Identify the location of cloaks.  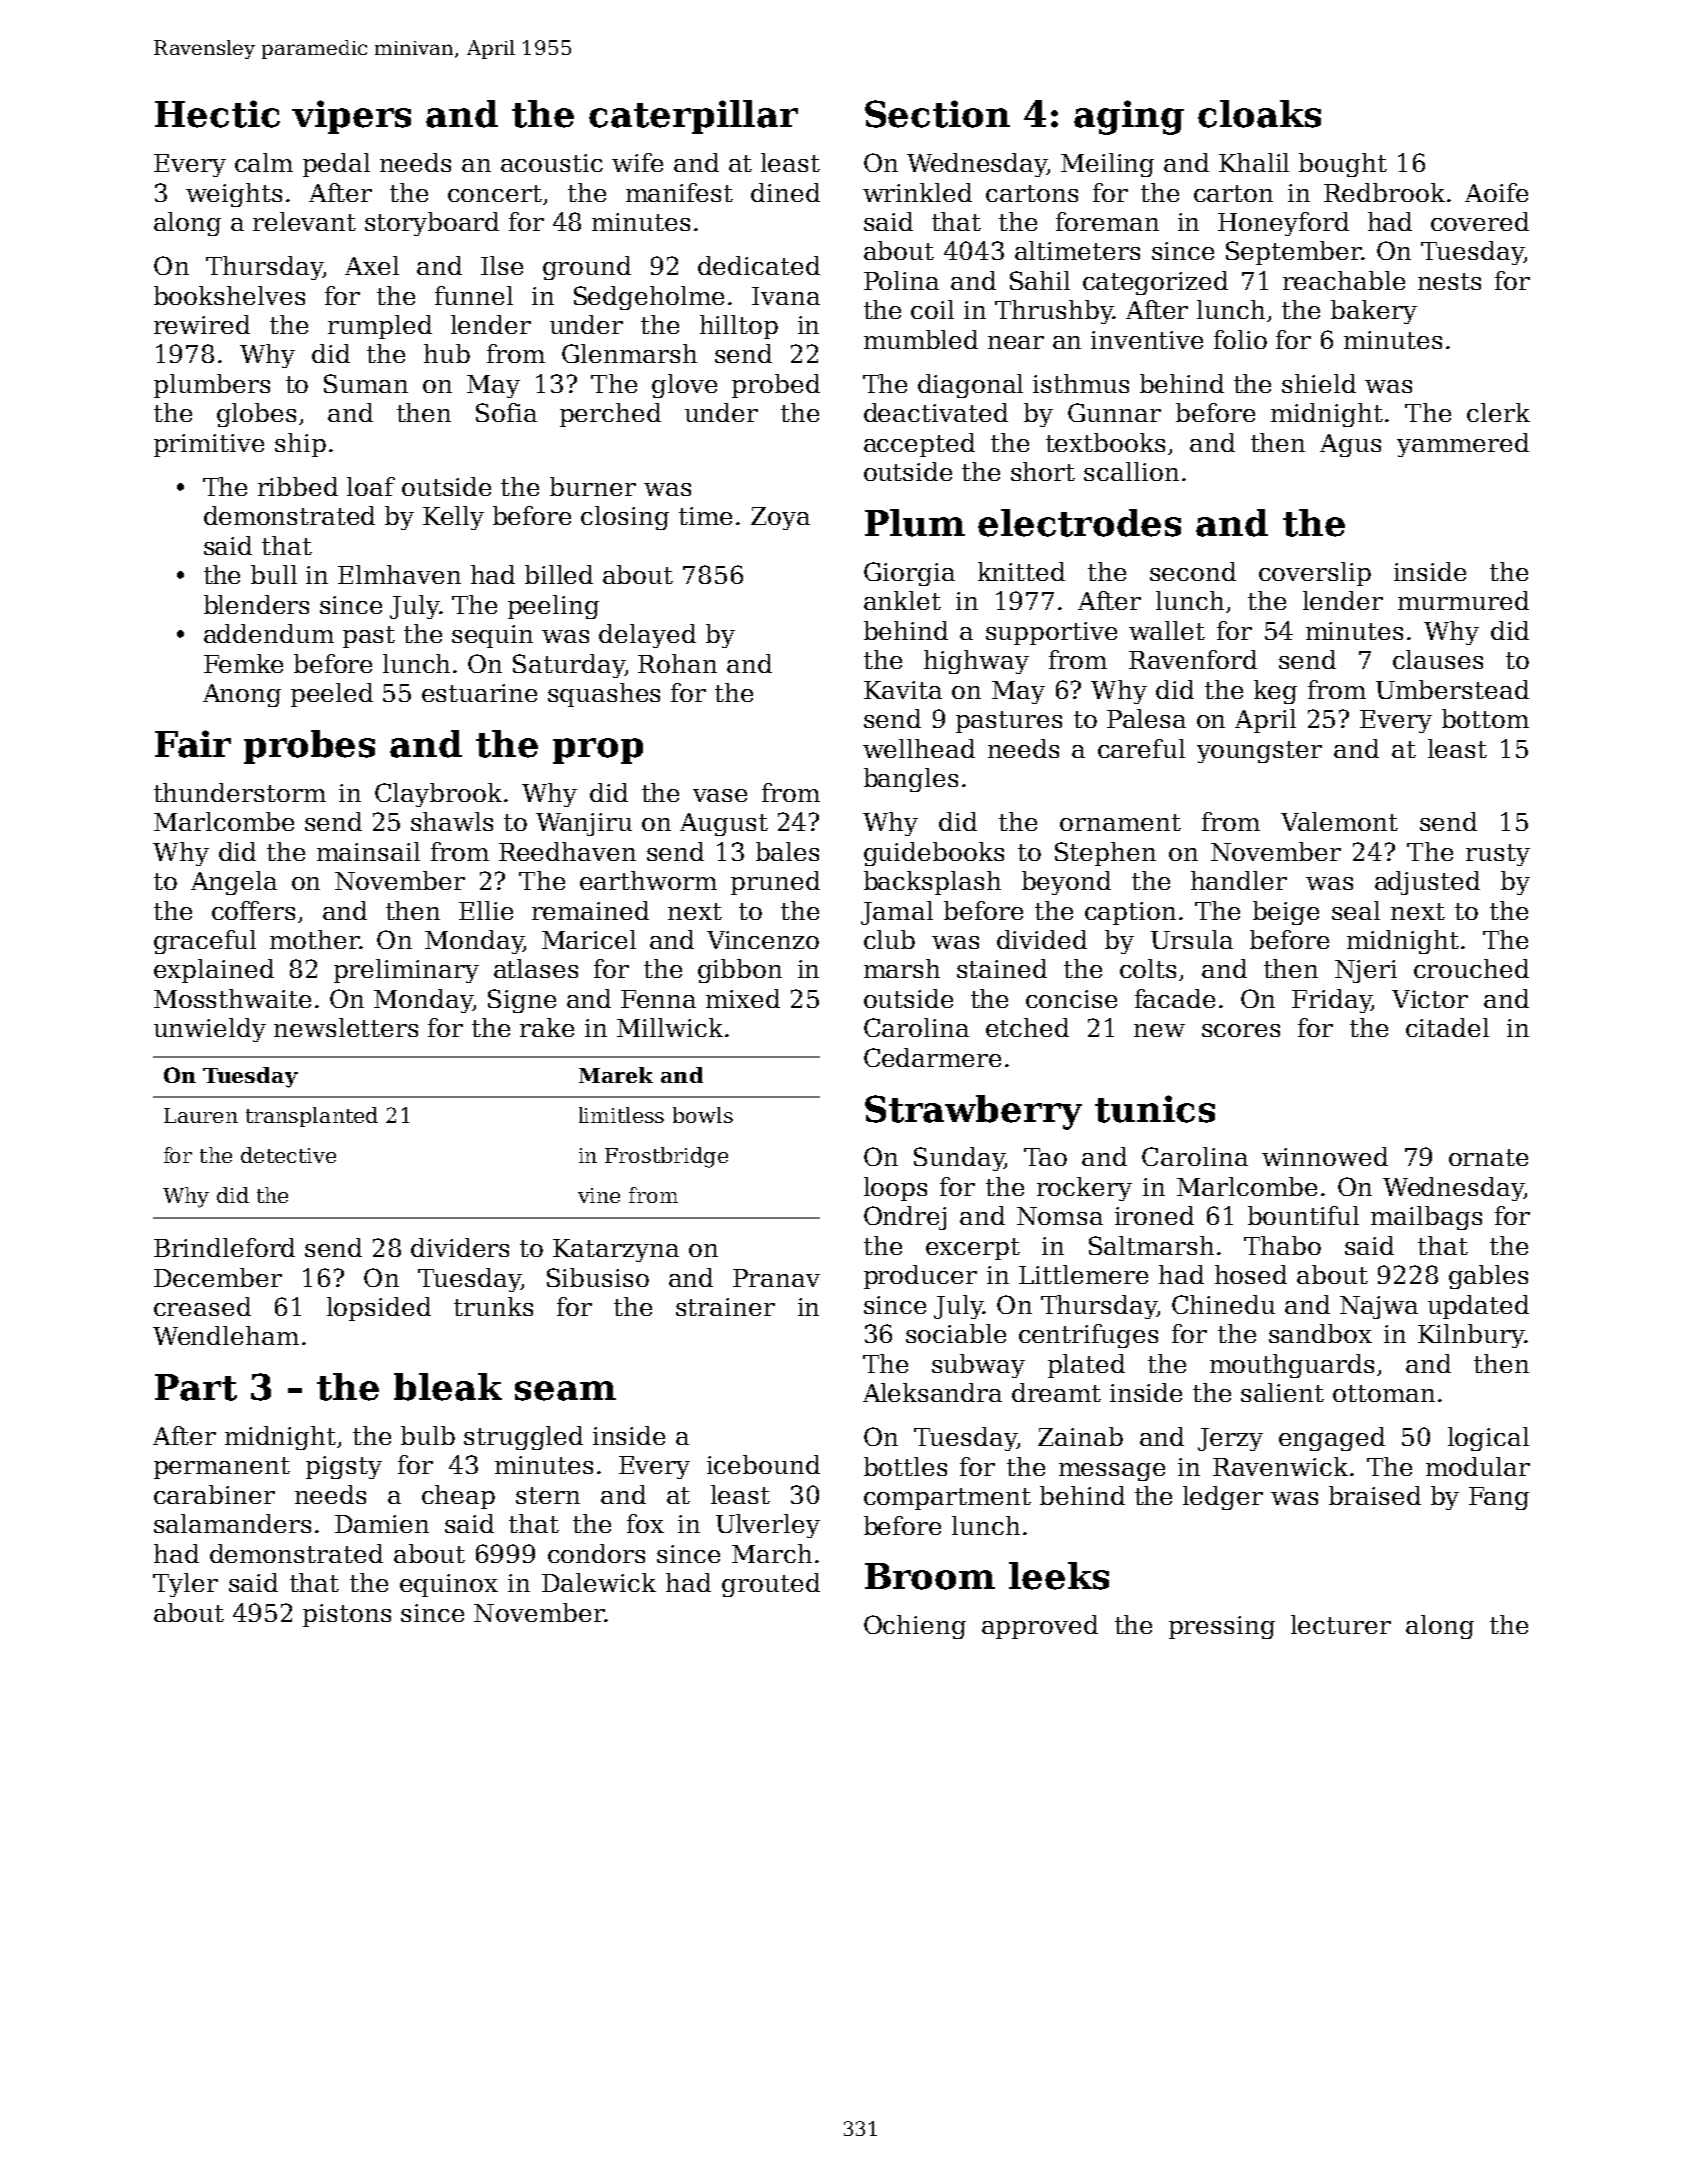
(1259, 114).
